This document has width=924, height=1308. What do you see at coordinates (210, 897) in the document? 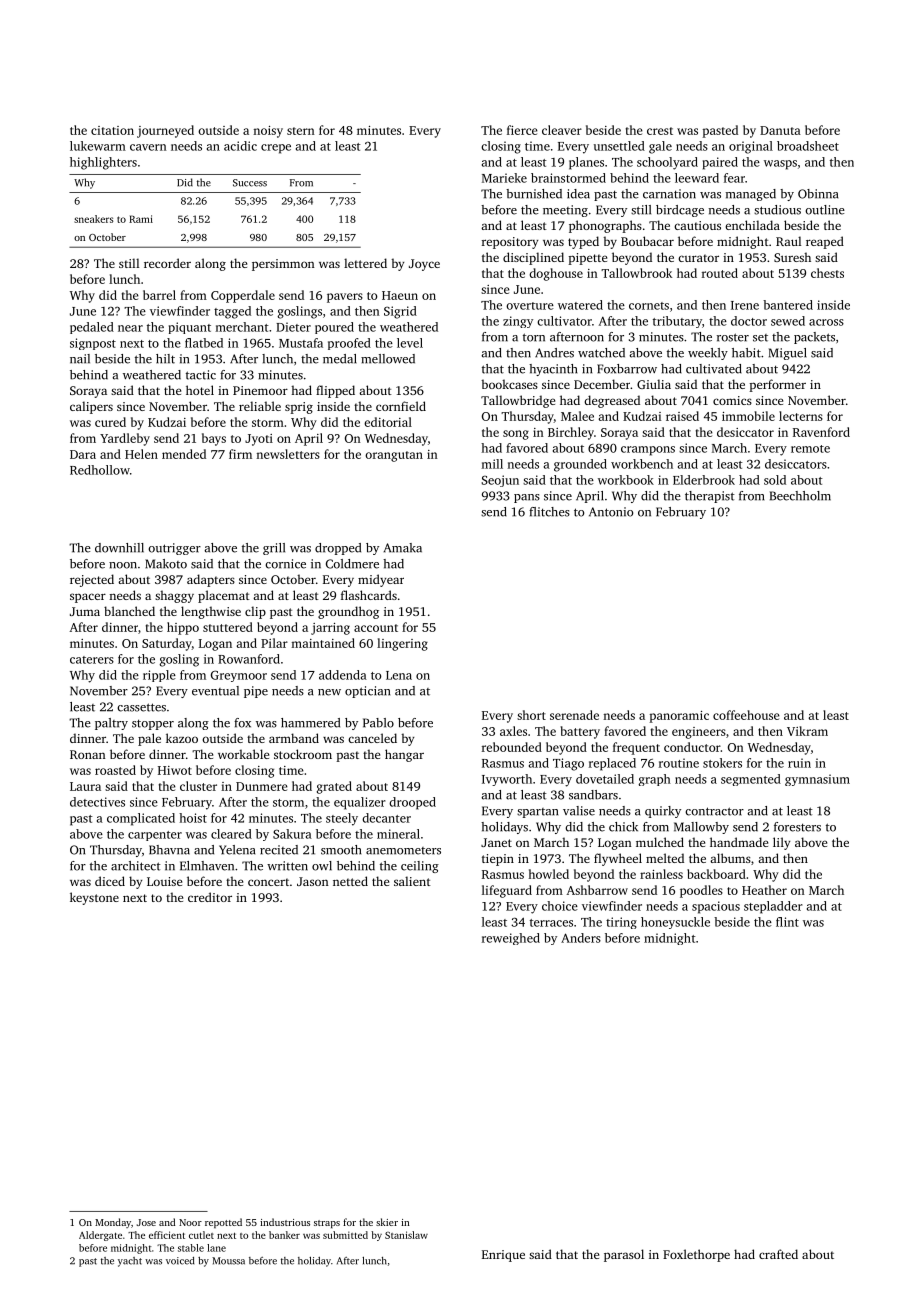
I see `creditor` at bounding box center [210, 897].
